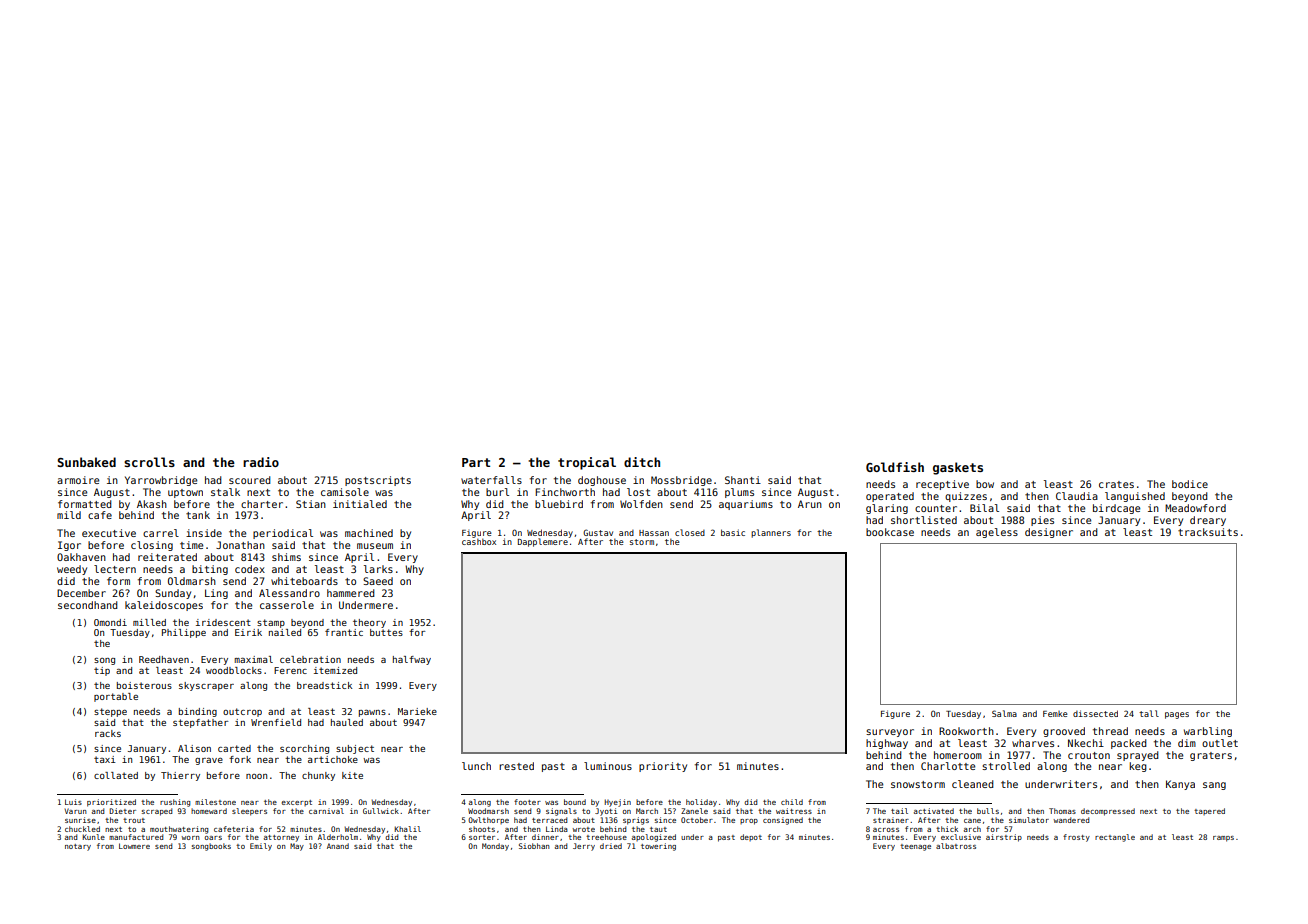 The width and height of the document is (1308, 924). I want to click on plums, so click(739, 493).
